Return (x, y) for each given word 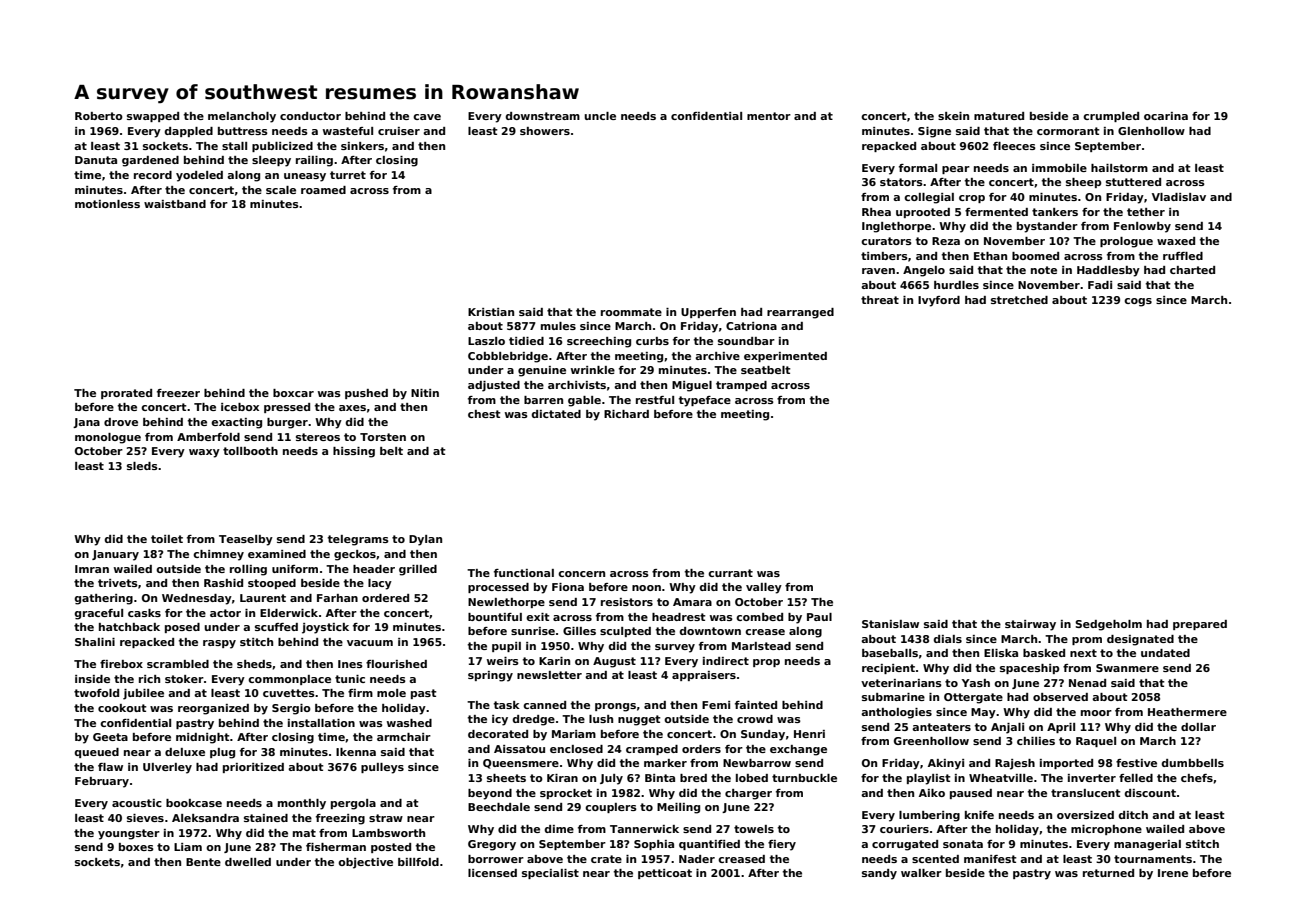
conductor (310, 116)
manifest (990, 859)
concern (581, 574)
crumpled (1111, 117)
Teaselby (246, 540)
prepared (1200, 625)
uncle (600, 116)
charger (748, 794)
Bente (203, 862)
